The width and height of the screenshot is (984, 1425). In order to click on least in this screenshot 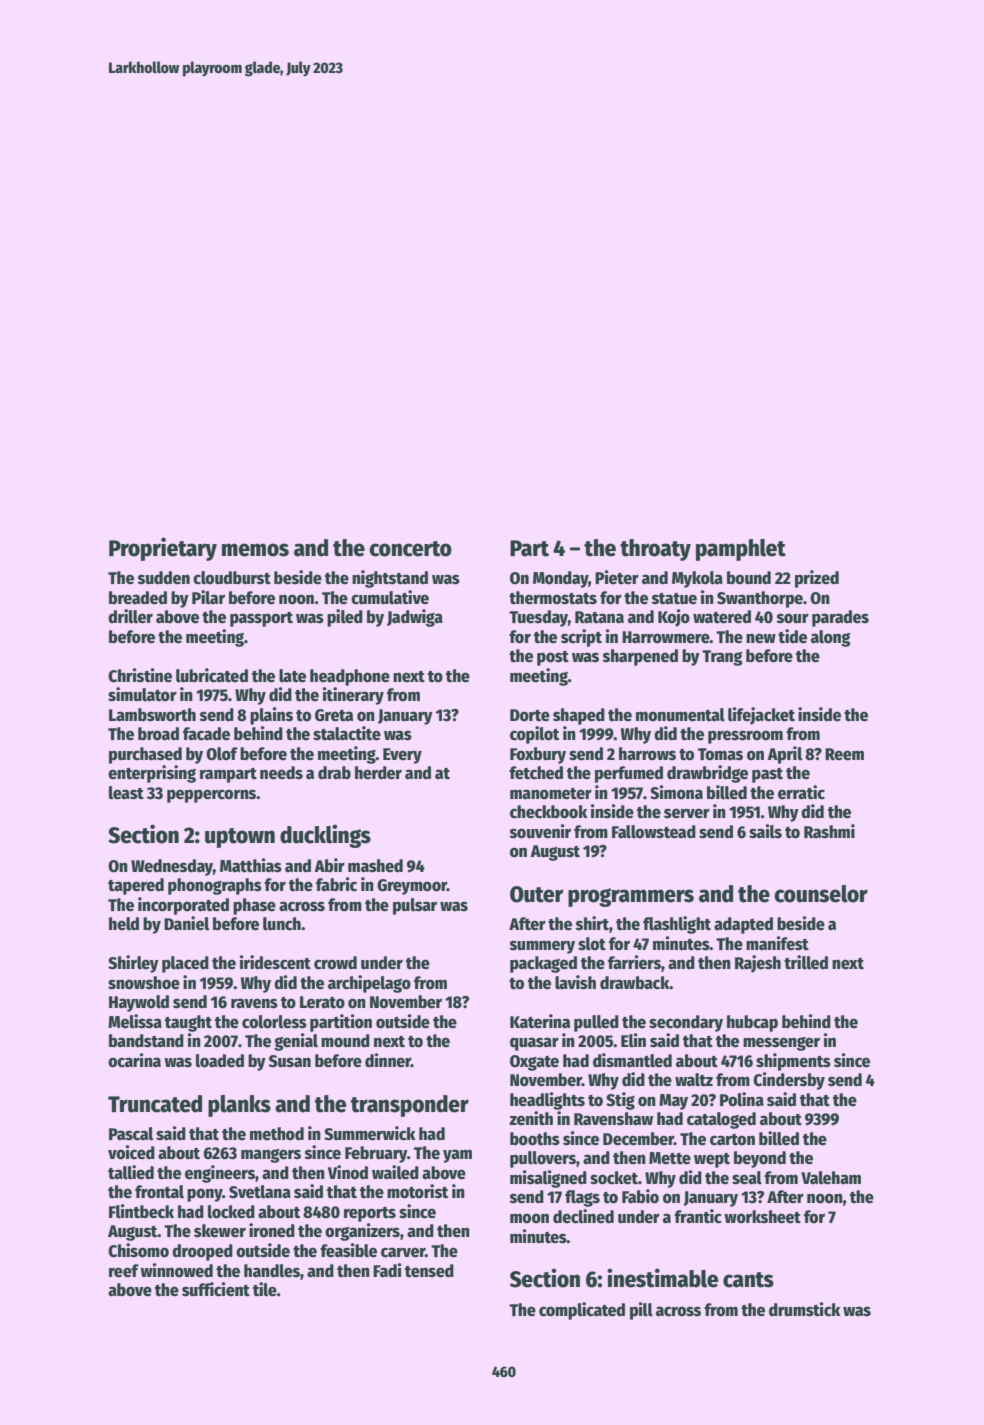, I will do `click(126, 793)`.
